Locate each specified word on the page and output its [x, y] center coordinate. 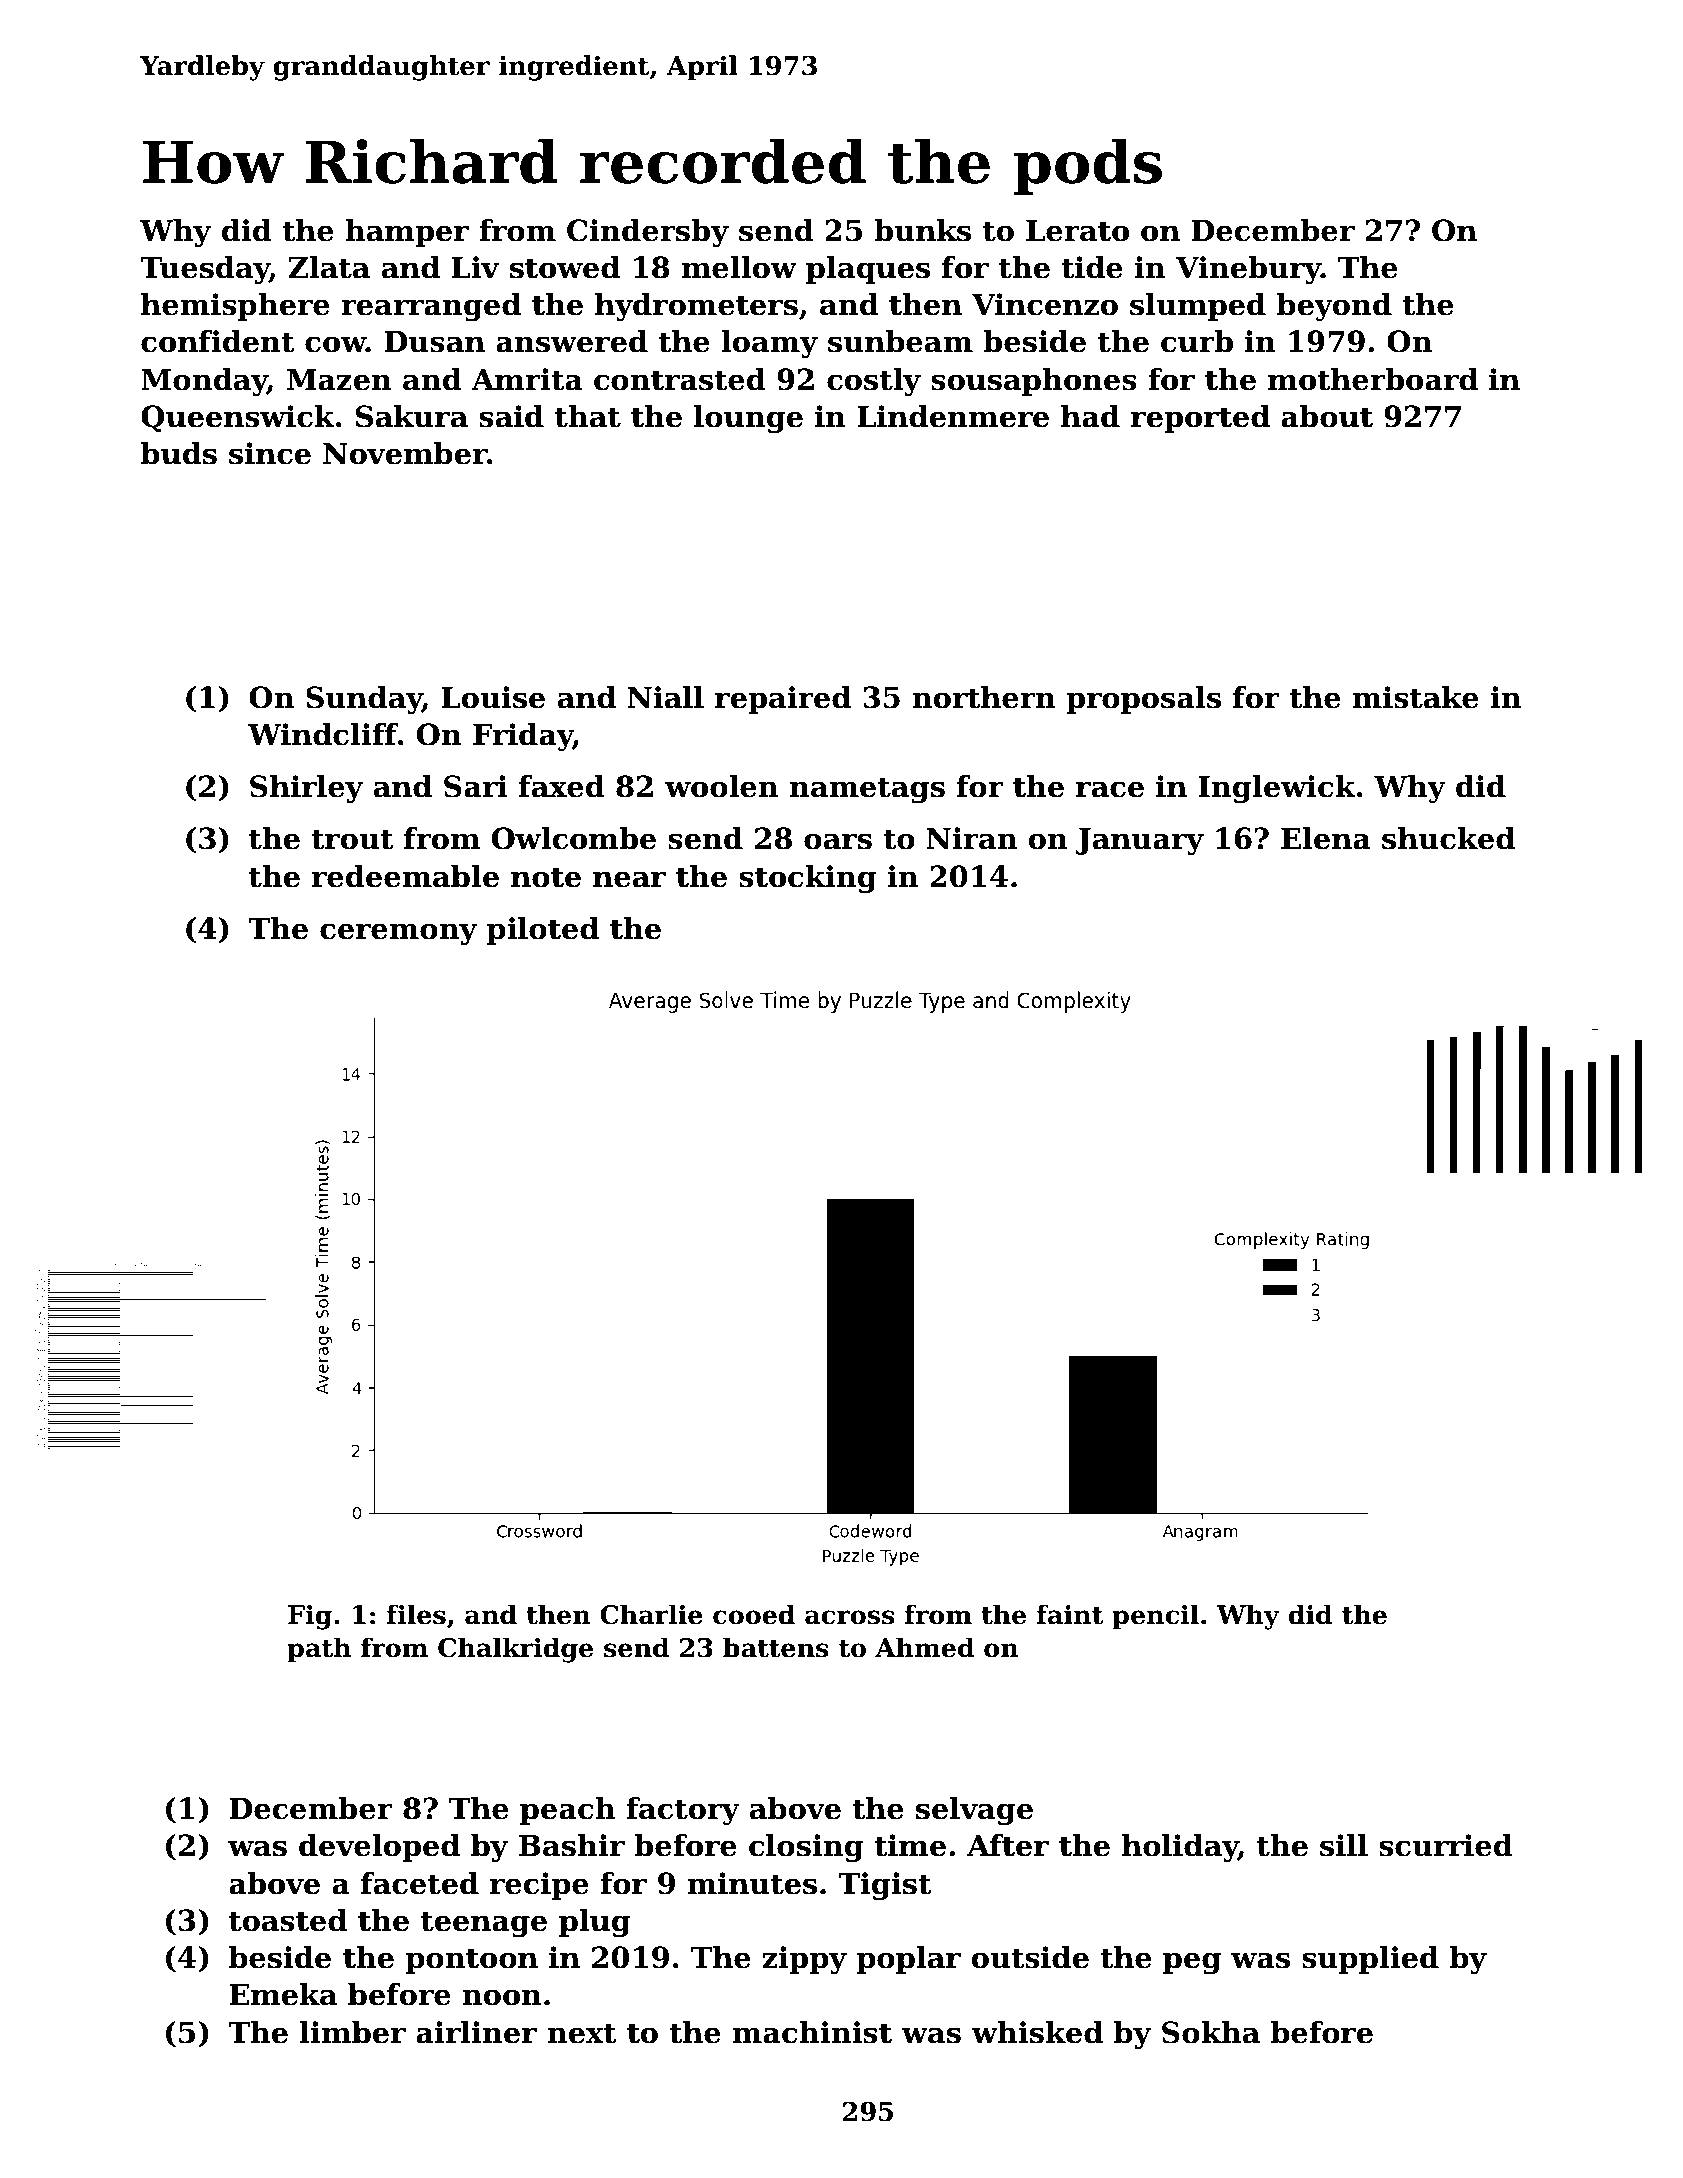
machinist [812, 2032]
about [1327, 416]
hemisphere [235, 307]
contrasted [680, 379]
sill [1344, 1845]
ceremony [398, 934]
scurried [1446, 1845]
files [416, 1614]
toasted [288, 1920]
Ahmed [925, 1647]
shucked [1448, 838]
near [629, 879]
